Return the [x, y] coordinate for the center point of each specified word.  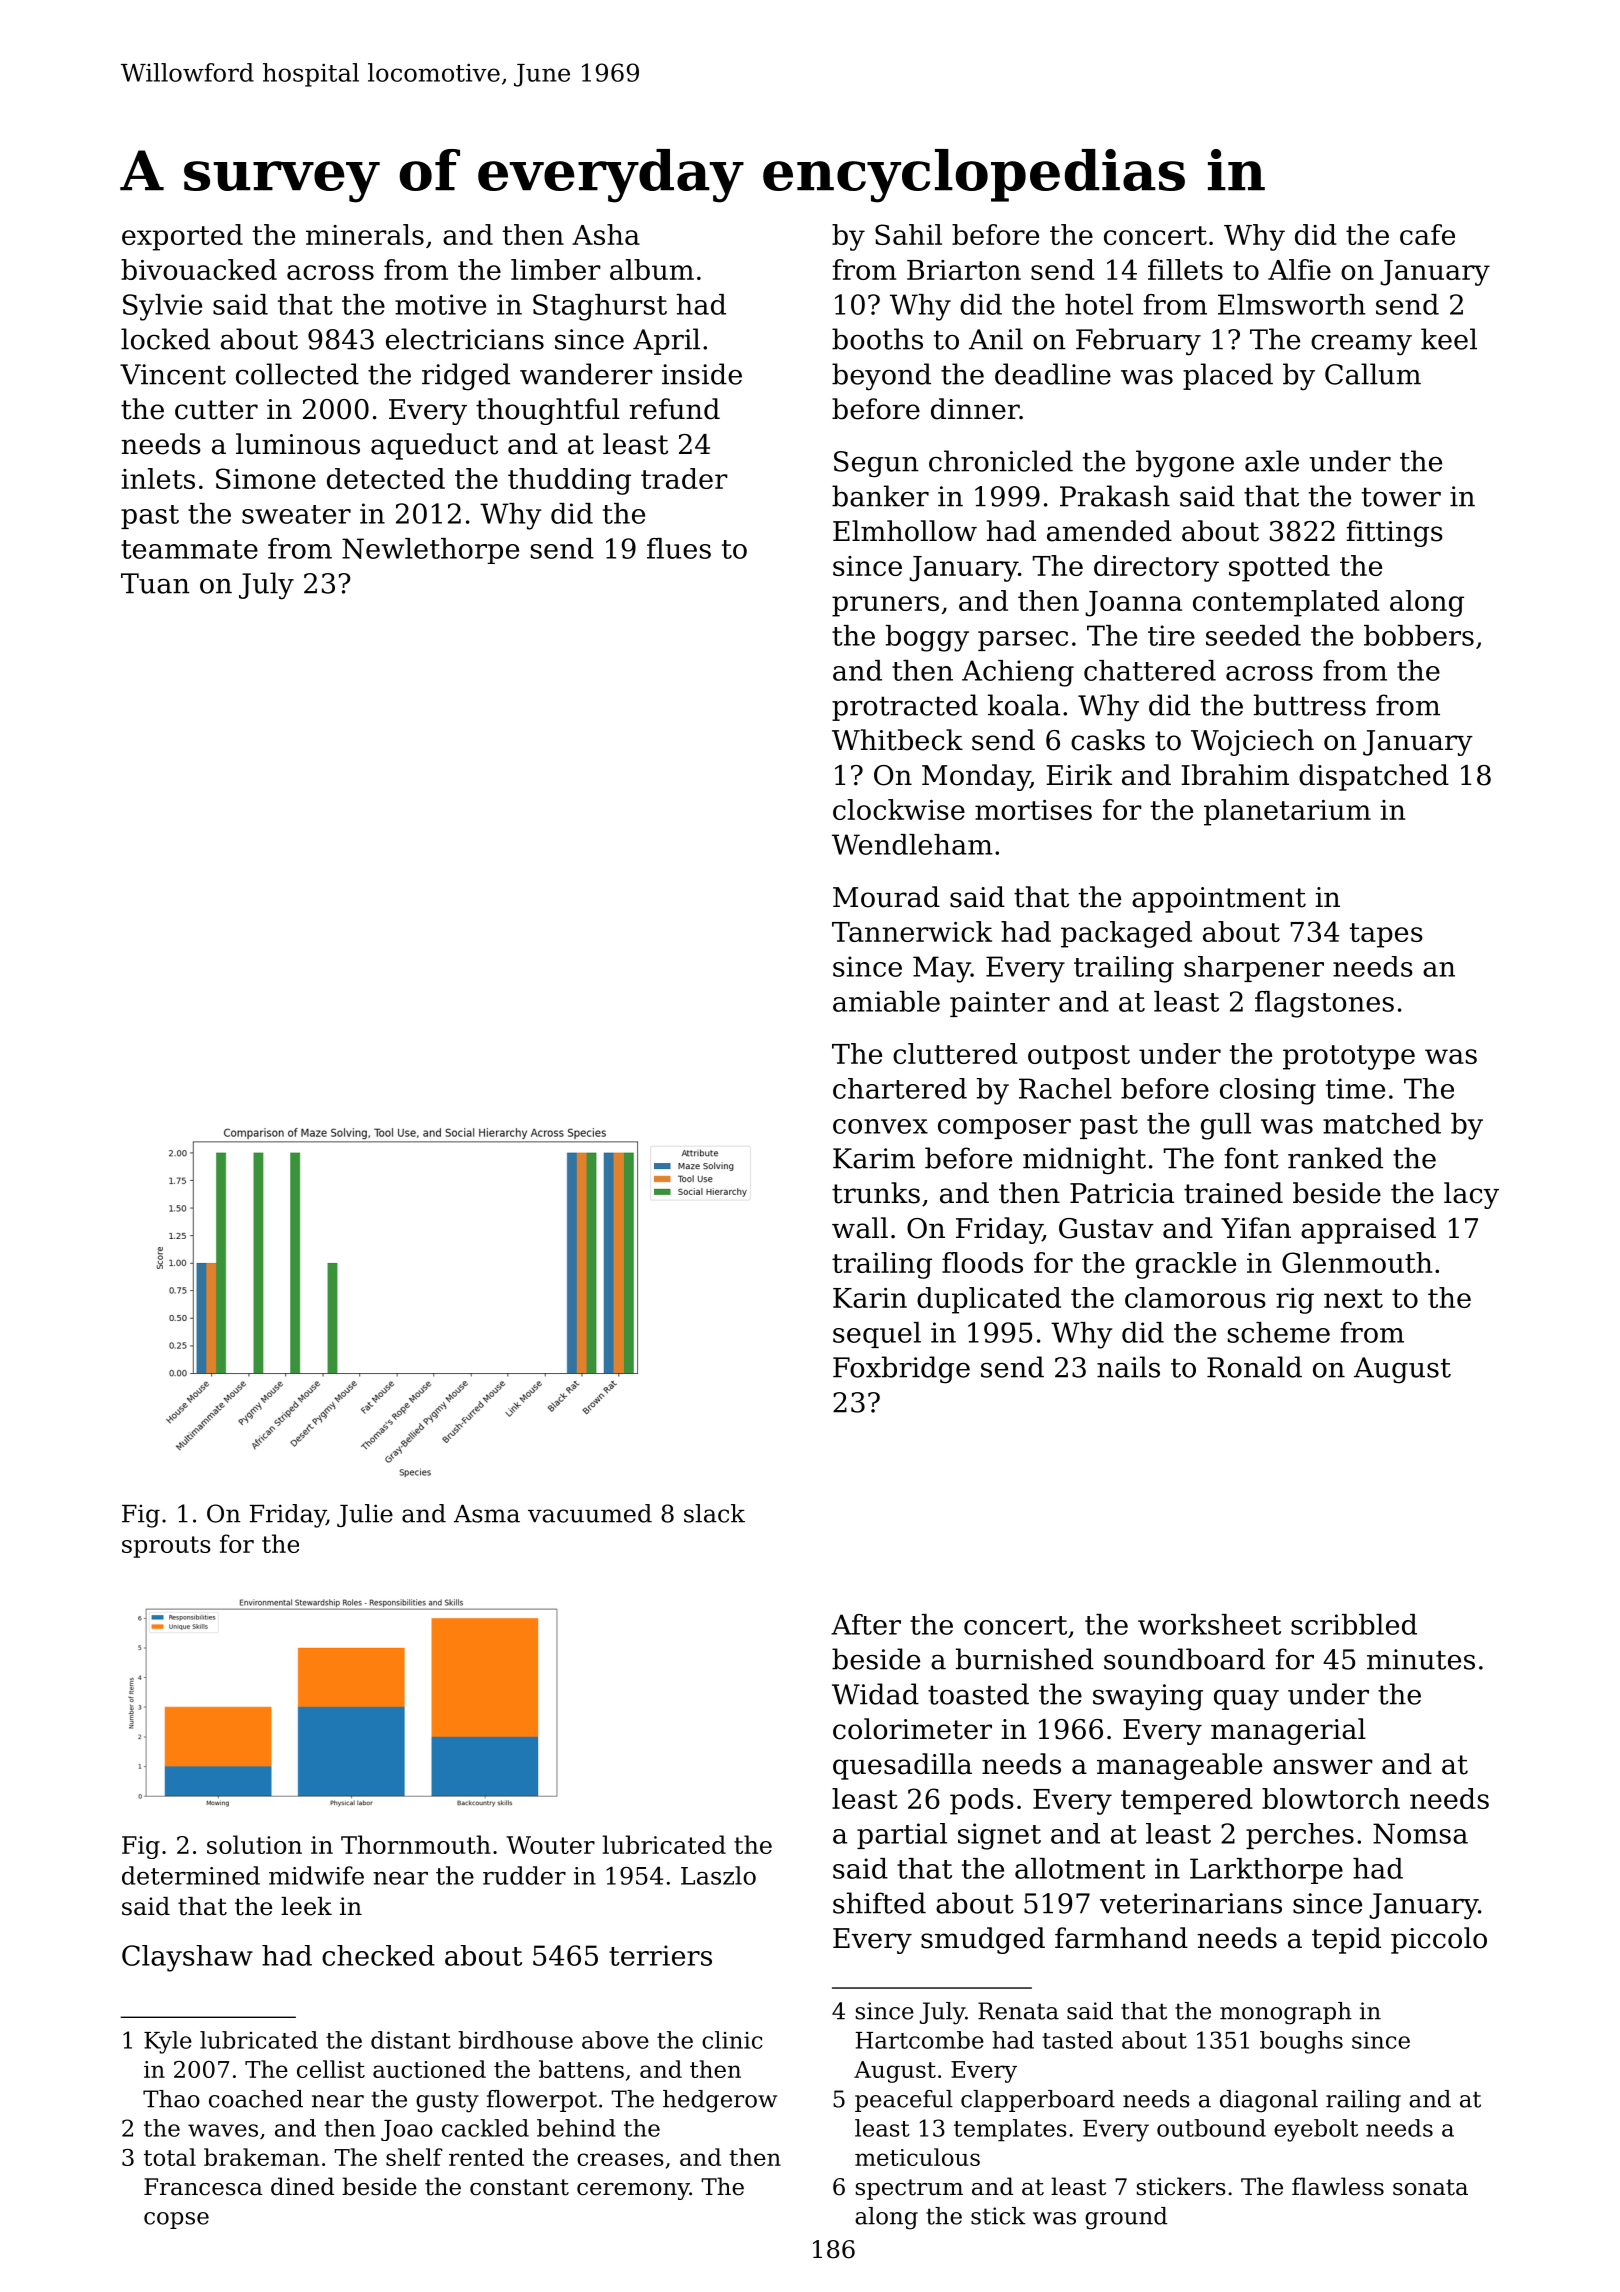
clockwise [899, 809]
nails [1128, 1367]
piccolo [1439, 1940]
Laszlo [718, 1875]
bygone [1185, 464]
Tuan [155, 583]
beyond [881, 377]
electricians [465, 339]
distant [411, 2040]
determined [191, 1875]
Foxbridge [901, 1370]
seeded [1253, 635]
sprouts [166, 1547]
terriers [660, 1955]
